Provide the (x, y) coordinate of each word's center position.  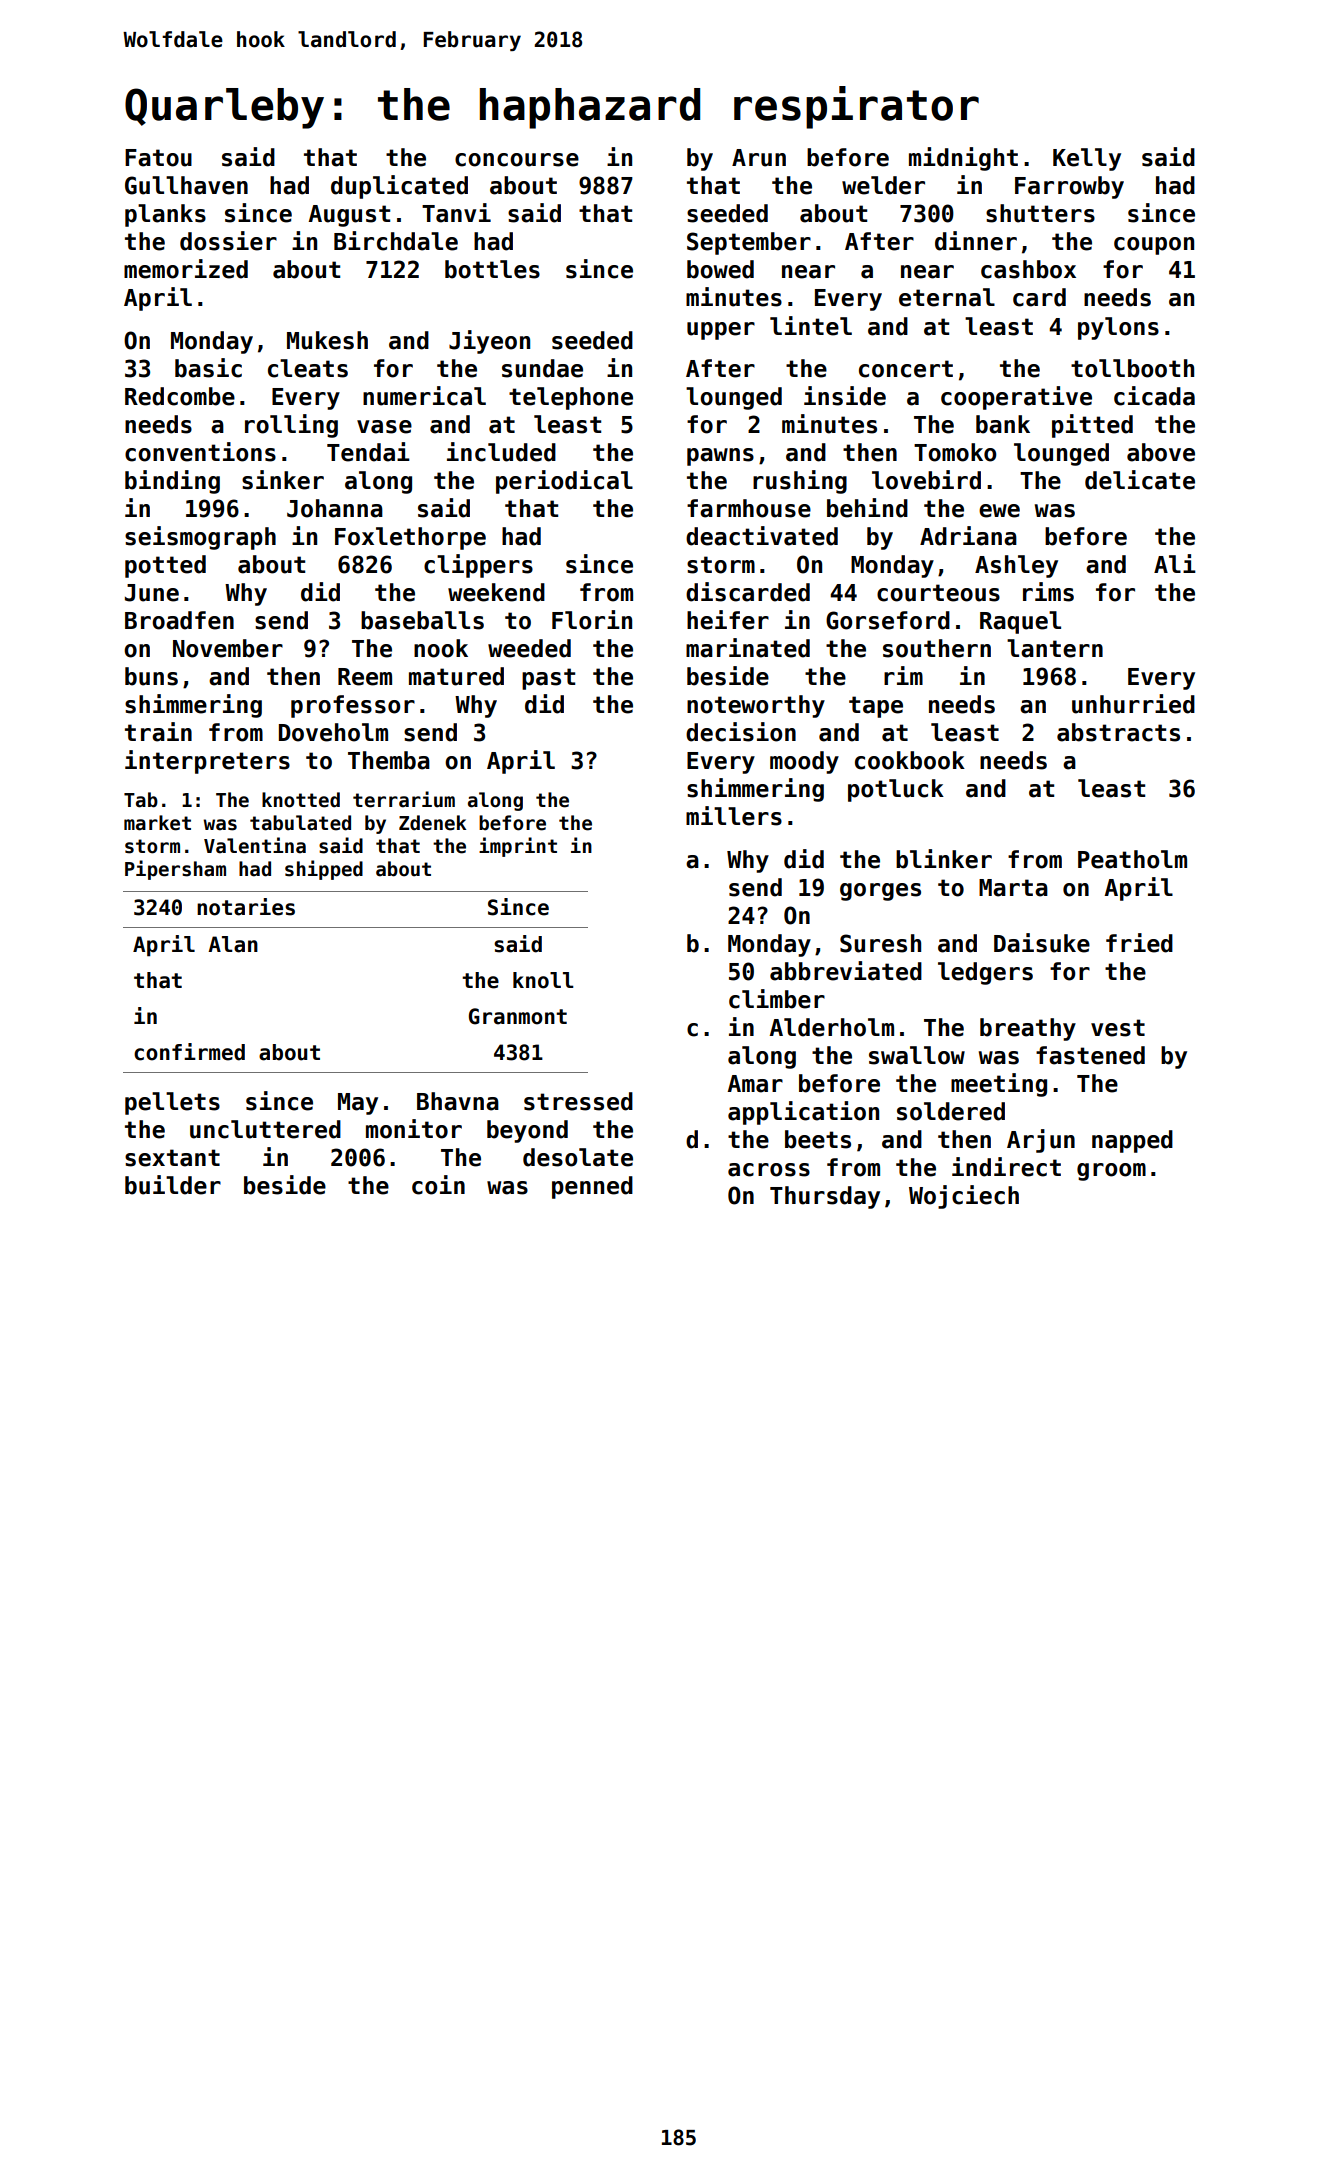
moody (804, 762)
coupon (1154, 246)
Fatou (158, 158)
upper (721, 331)
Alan (233, 944)
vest (1118, 1028)
